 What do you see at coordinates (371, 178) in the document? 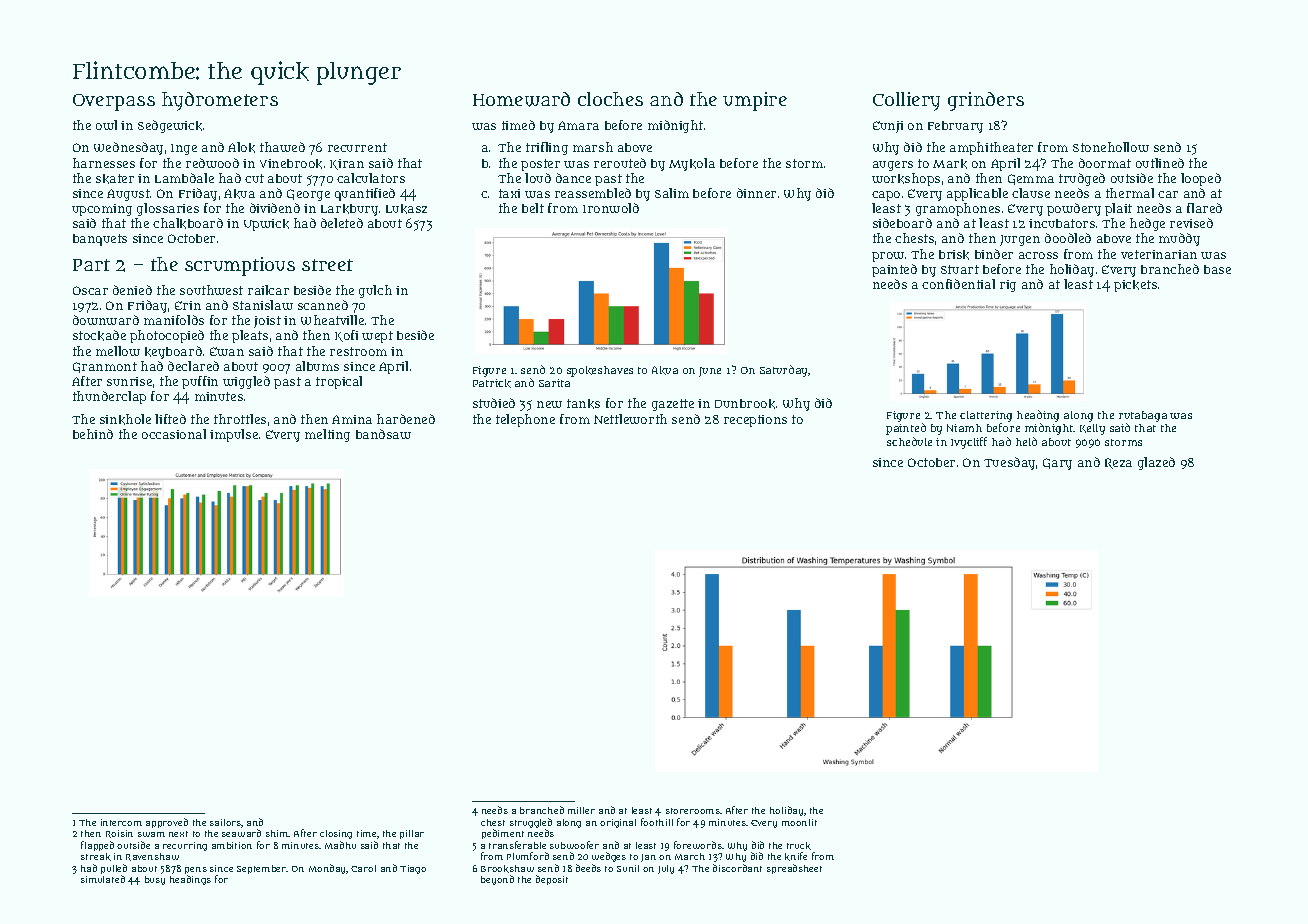
I see `calculators` at bounding box center [371, 178].
